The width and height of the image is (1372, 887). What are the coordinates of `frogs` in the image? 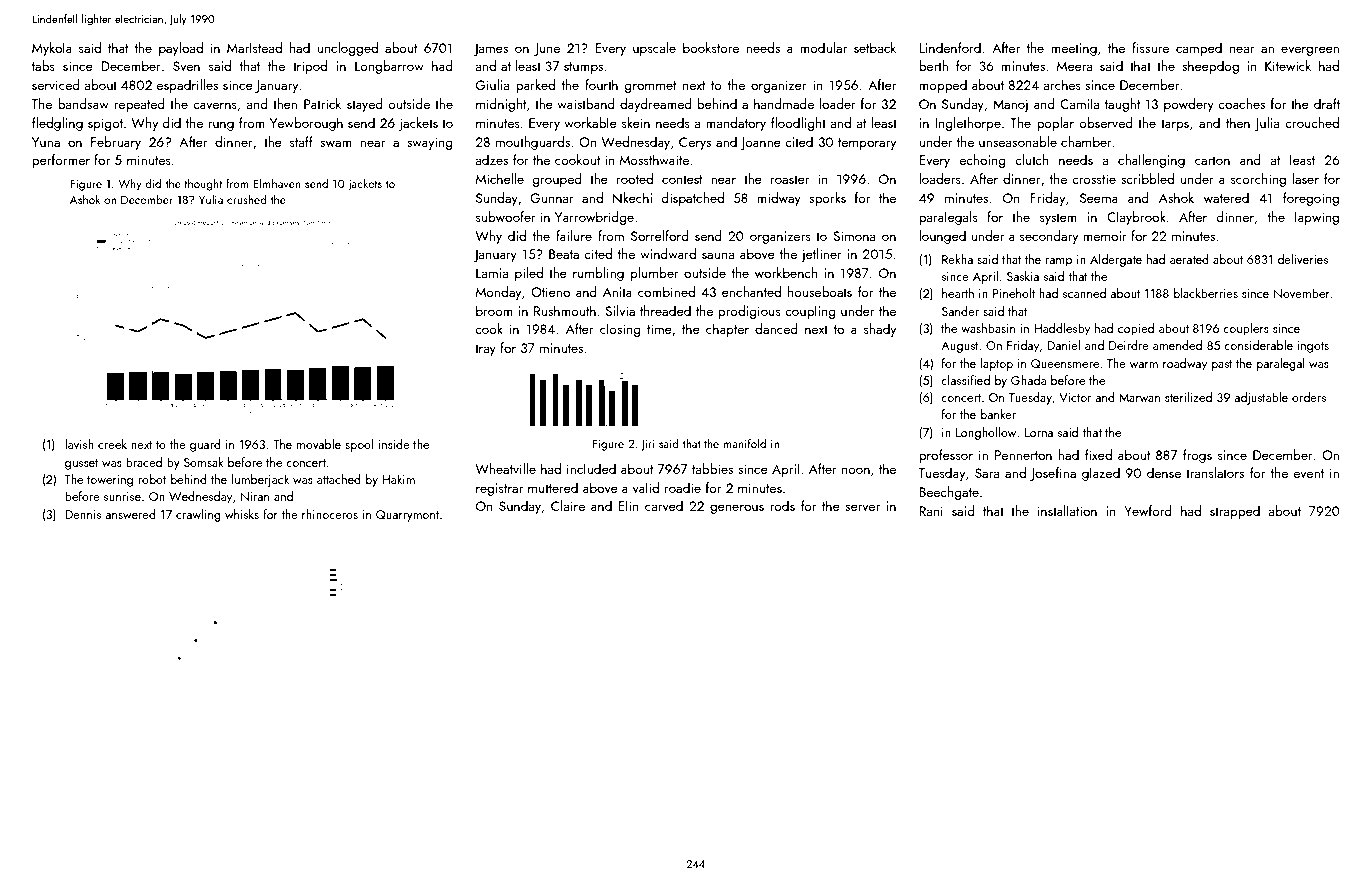 It's located at (1197, 456).
